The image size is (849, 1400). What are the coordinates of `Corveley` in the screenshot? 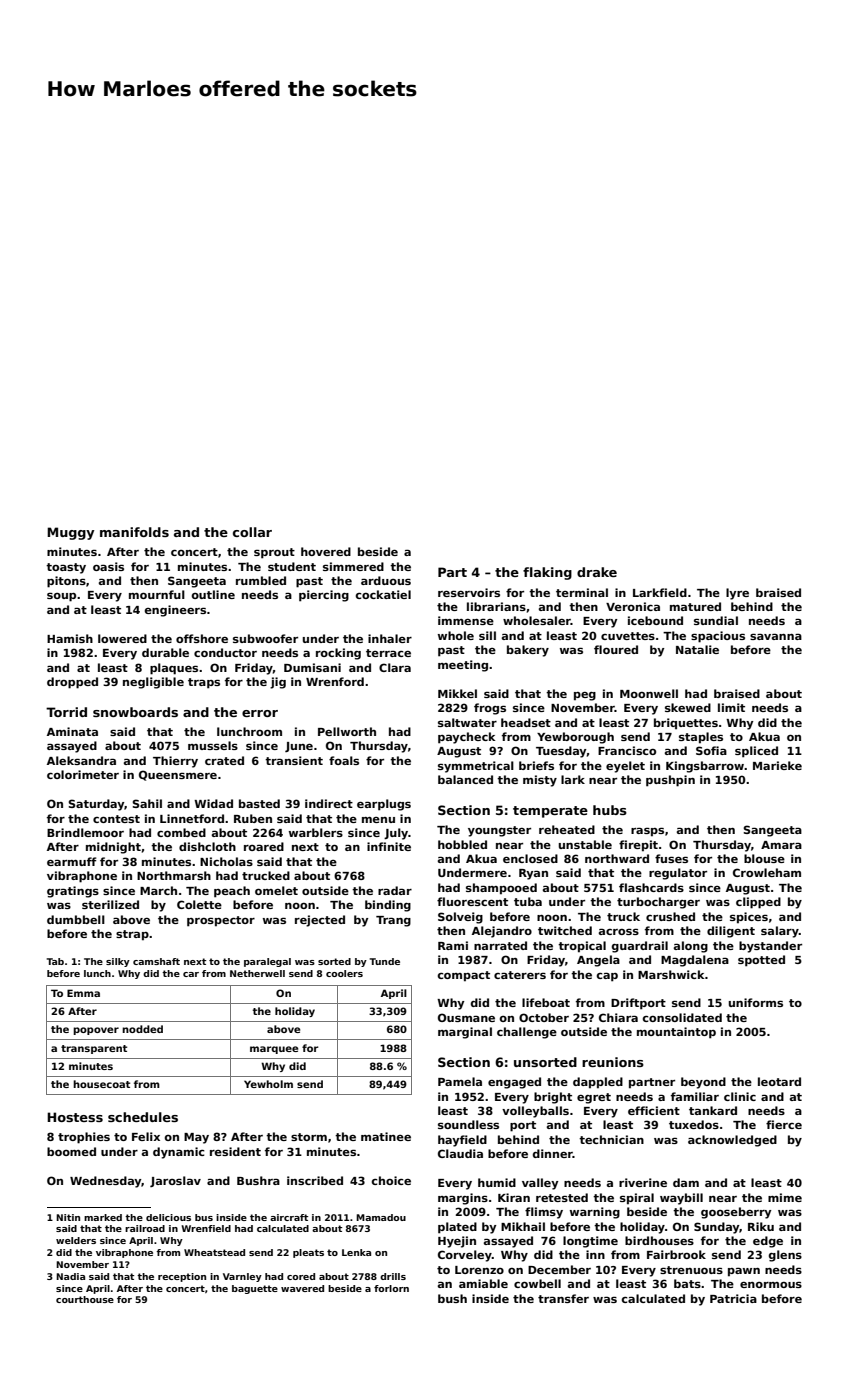 It's located at (465, 1256).
